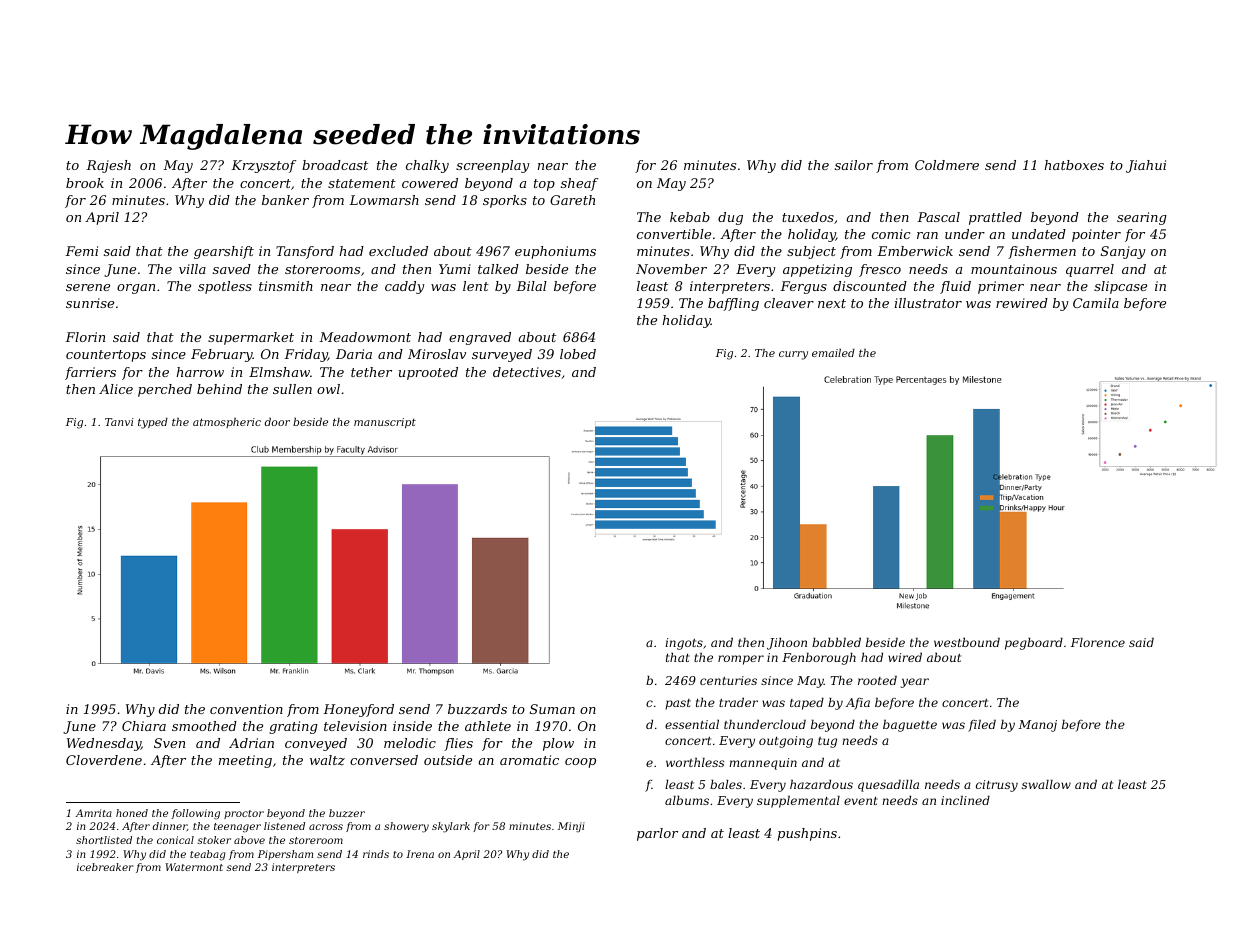 This page has height=952, width=1233. Describe the element at coordinates (1098, 642) in the page. I see `Florence` at that location.
